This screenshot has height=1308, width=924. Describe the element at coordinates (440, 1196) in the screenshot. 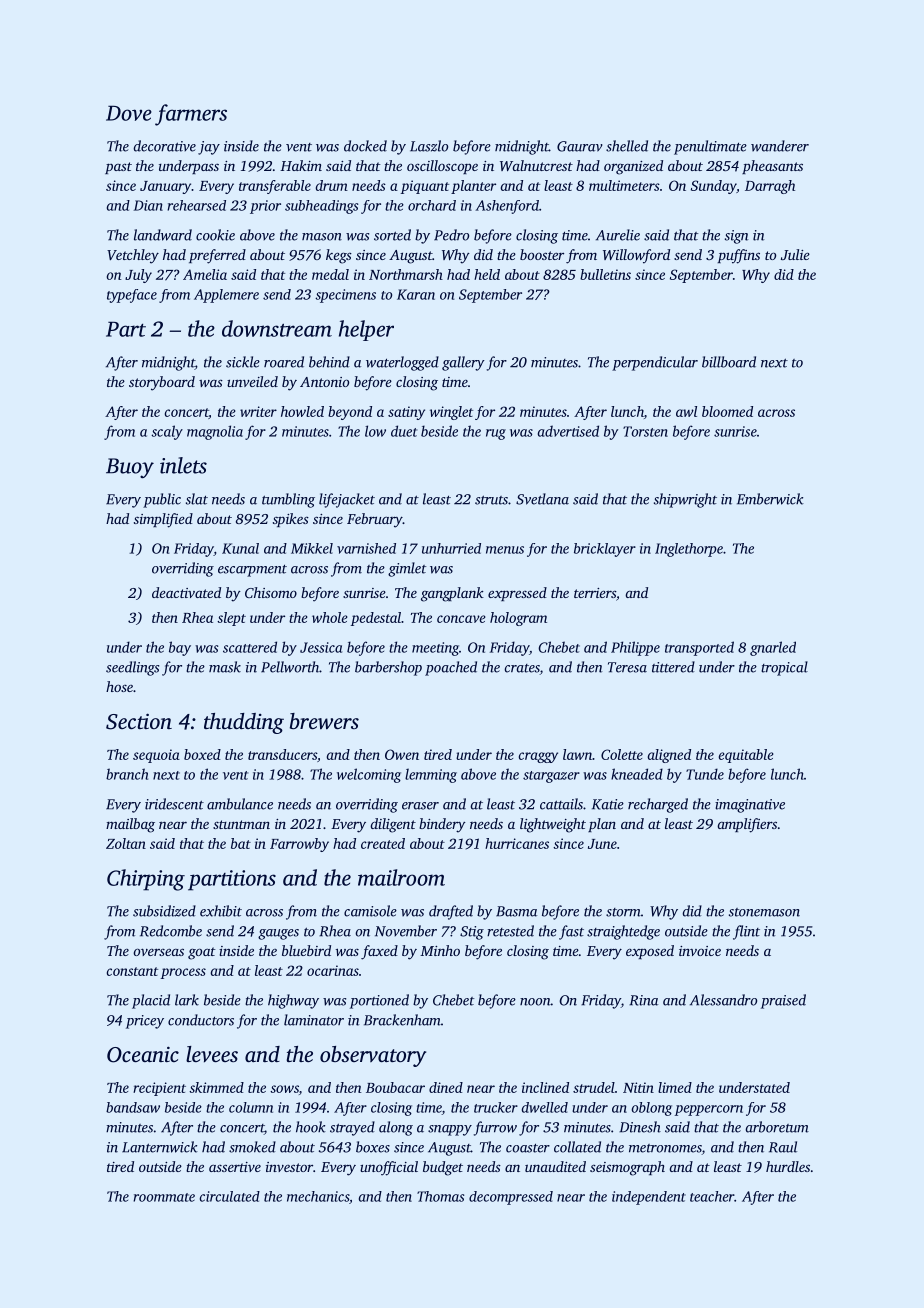

I see `Thomas` at that location.
